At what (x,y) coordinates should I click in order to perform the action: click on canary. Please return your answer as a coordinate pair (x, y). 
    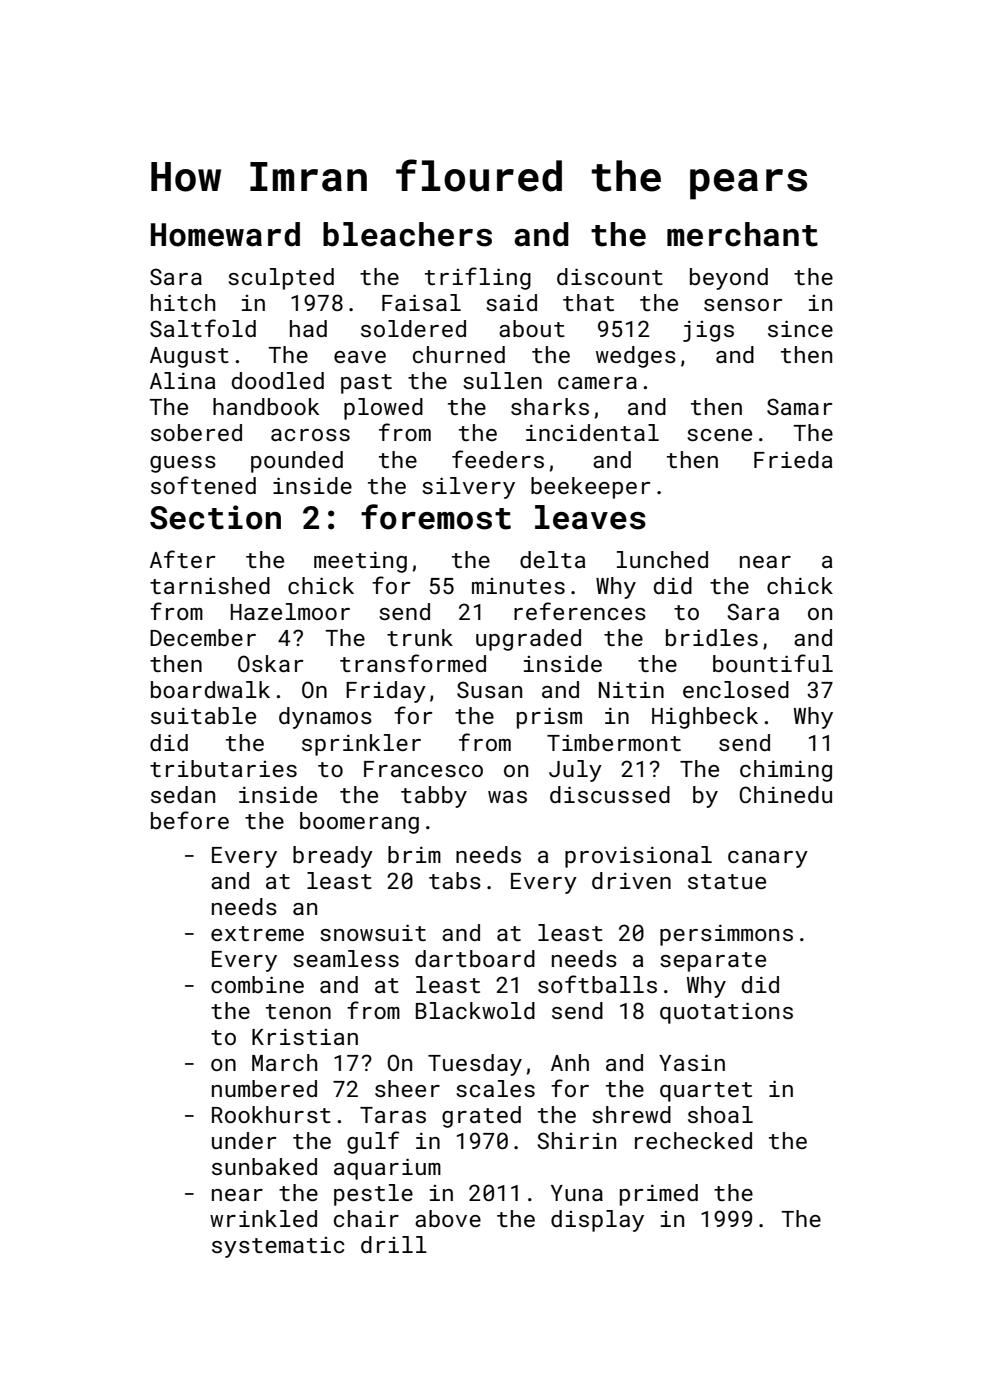
    Looking at the image, I should click on (768, 859).
